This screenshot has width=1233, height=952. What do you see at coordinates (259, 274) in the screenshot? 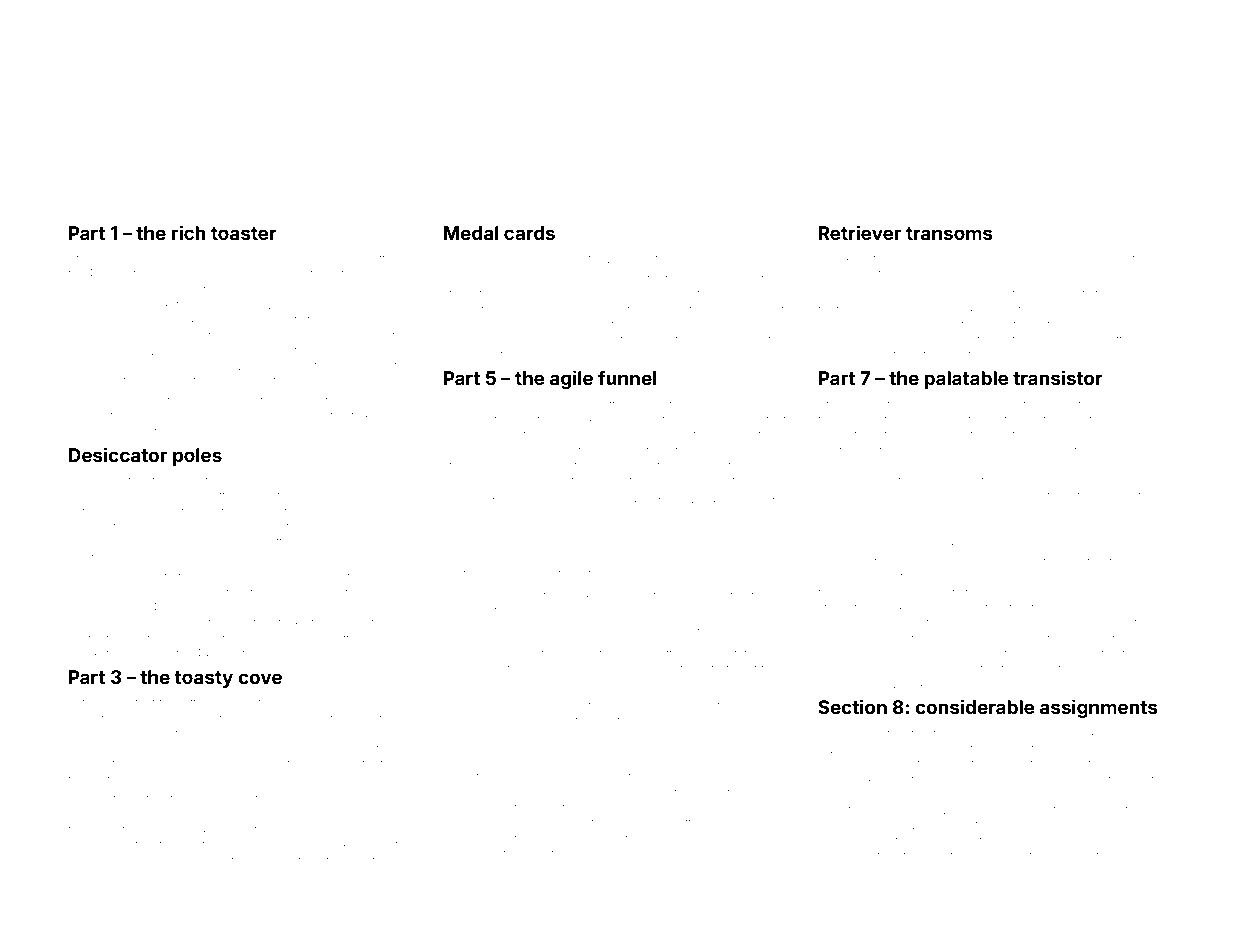
I see `townhouse` at bounding box center [259, 274].
